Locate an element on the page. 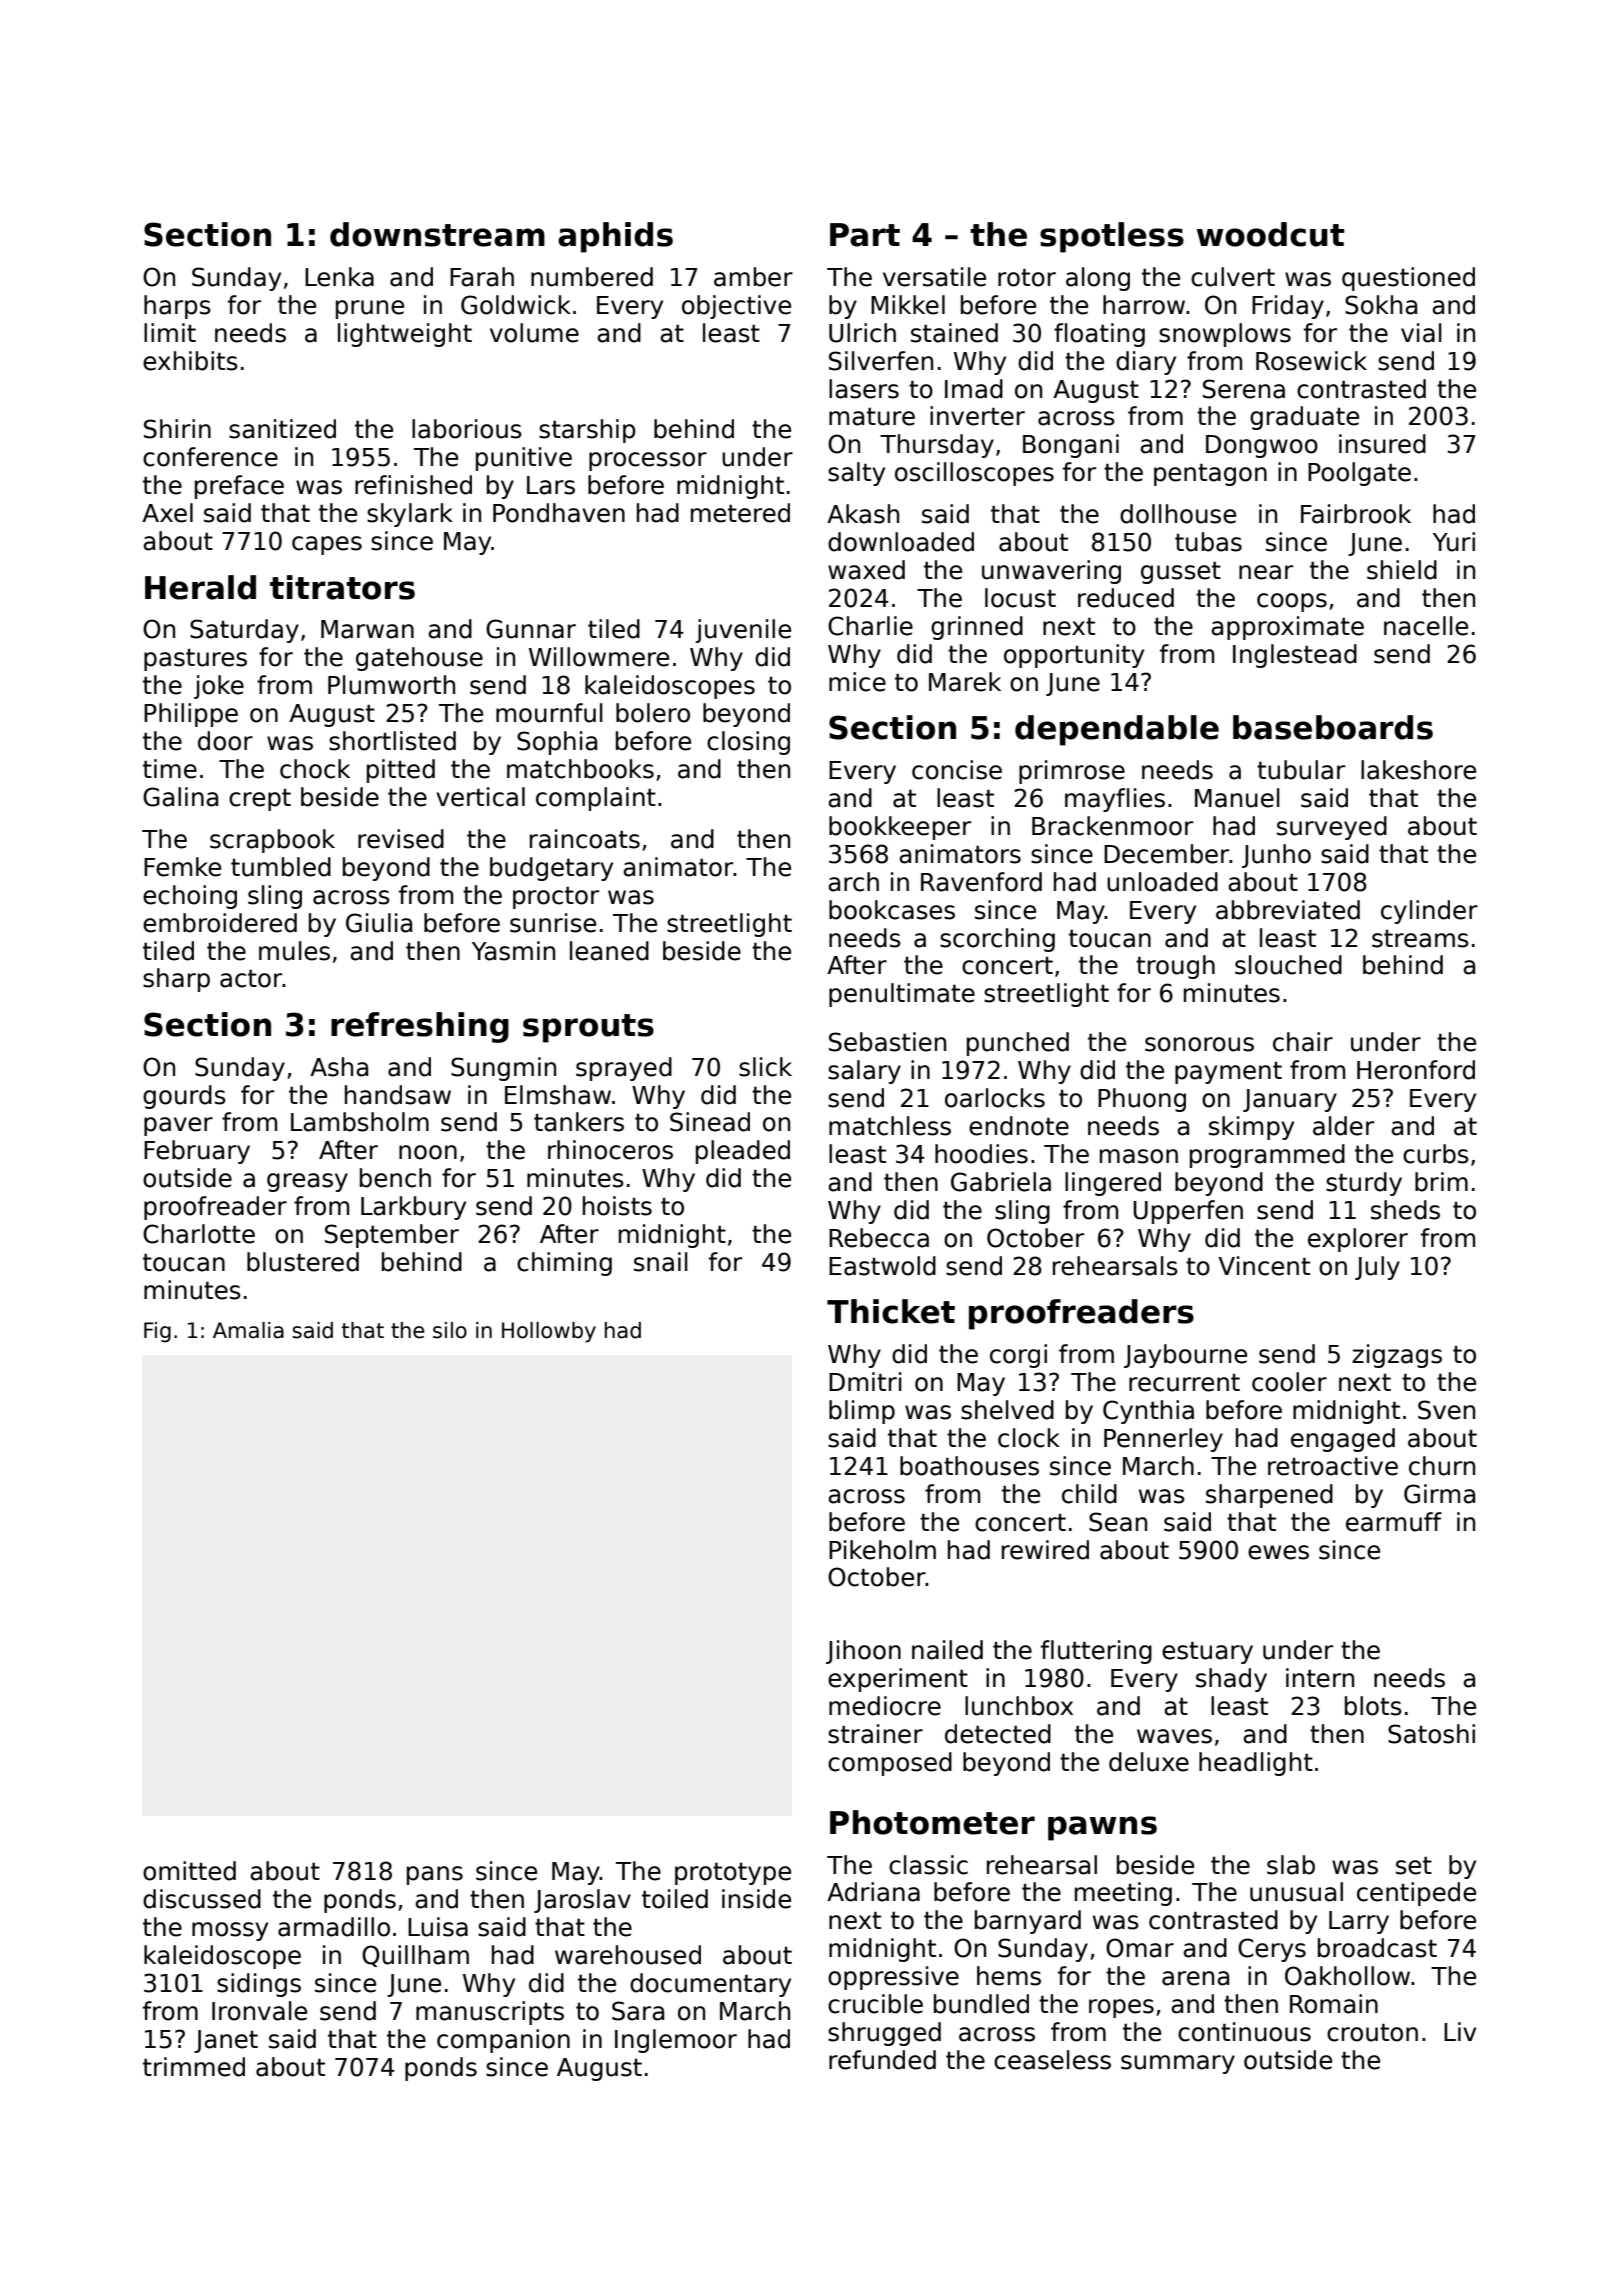 This image has height=2292, width=1620. near is located at coordinates (1266, 572).
